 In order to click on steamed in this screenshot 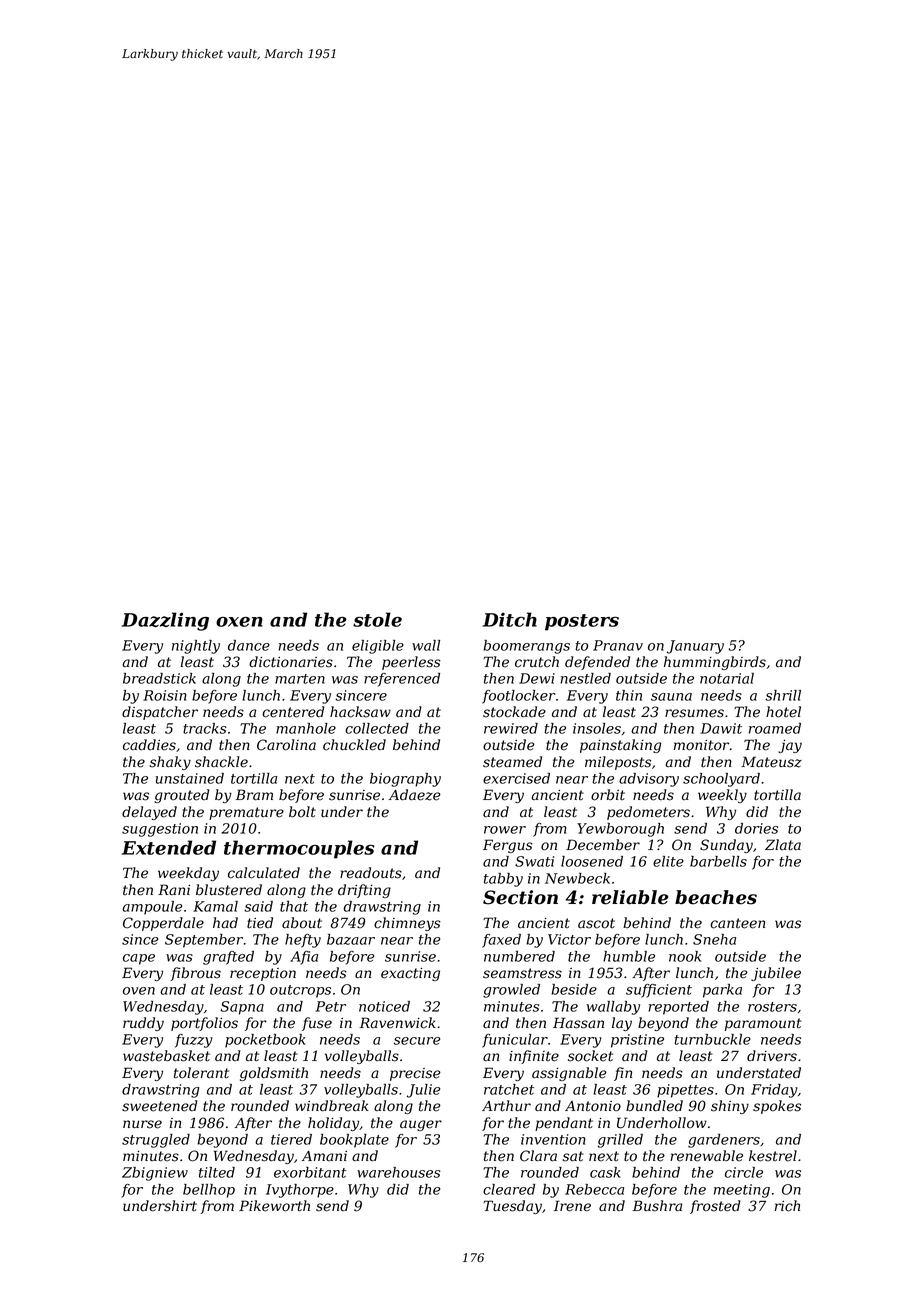, I will do `click(512, 762)`.
